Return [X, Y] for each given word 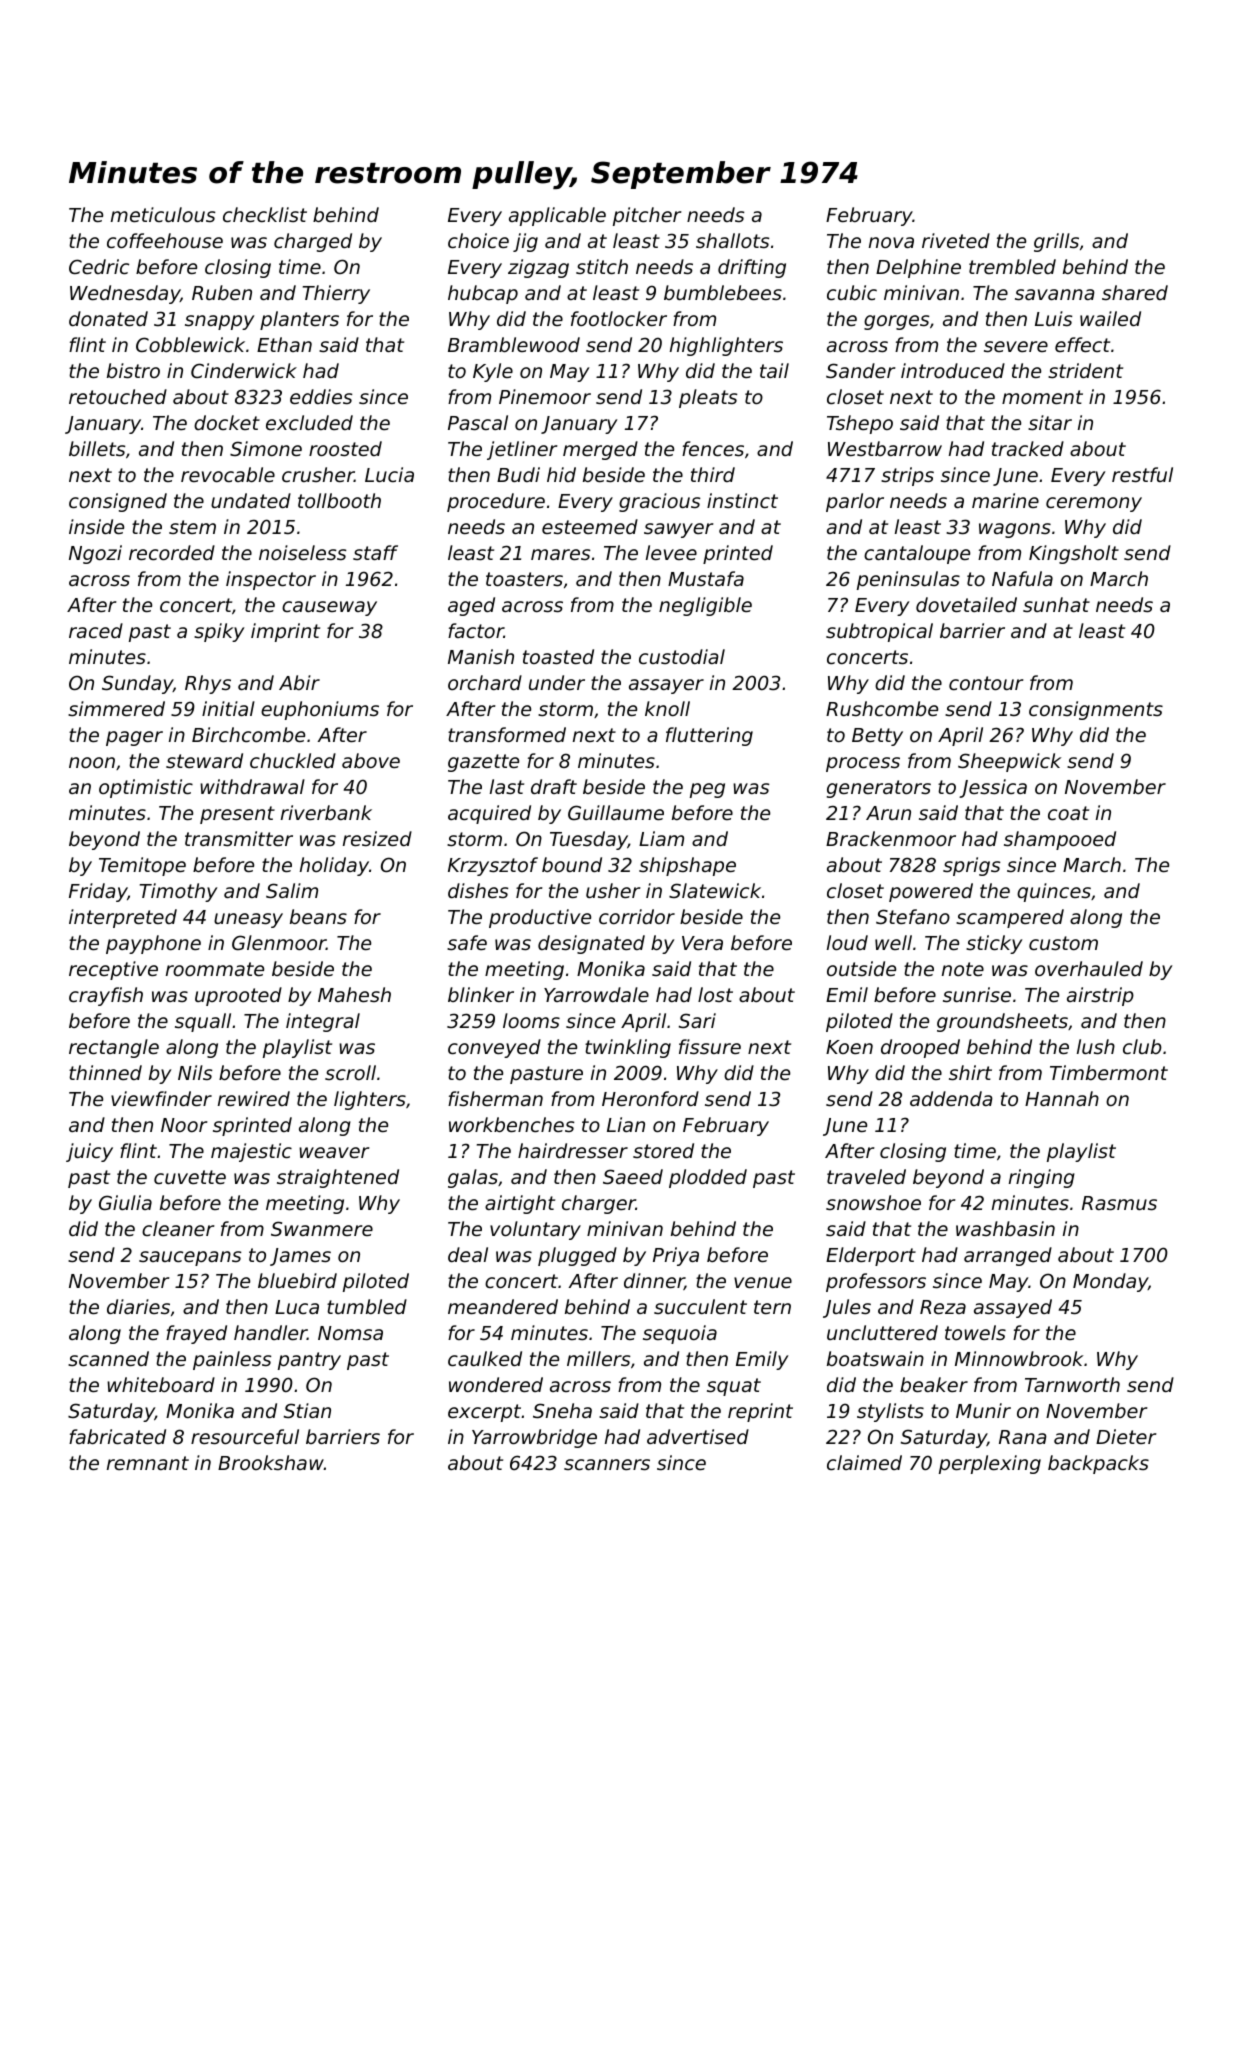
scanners [607, 1464]
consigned [118, 502]
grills [1056, 242]
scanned [108, 1358]
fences [713, 448]
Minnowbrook [1019, 1358]
